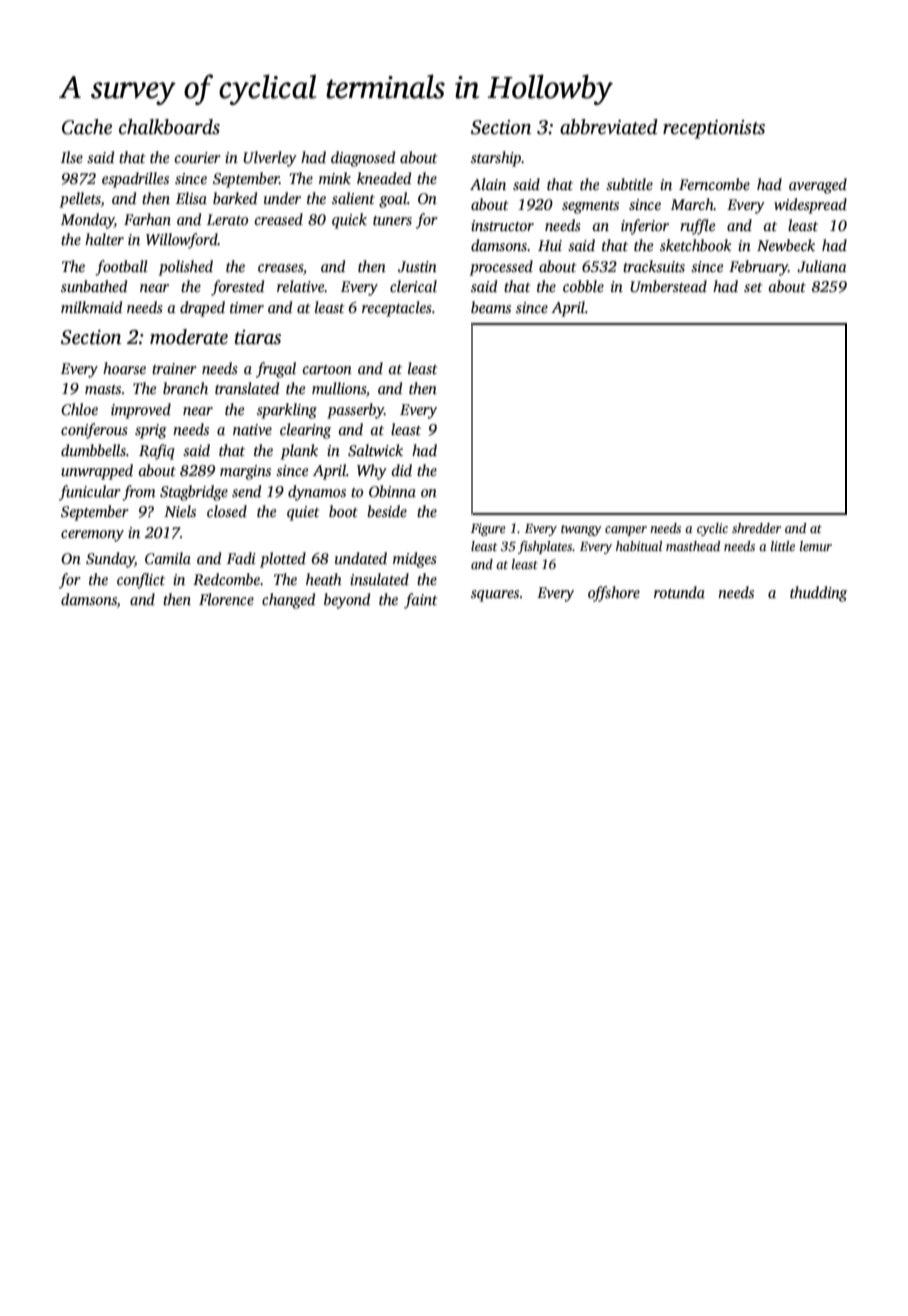 The height and width of the page is (1316, 908). Describe the element at coordinates (305, 431) in the page. I see `clearing` at that location.
